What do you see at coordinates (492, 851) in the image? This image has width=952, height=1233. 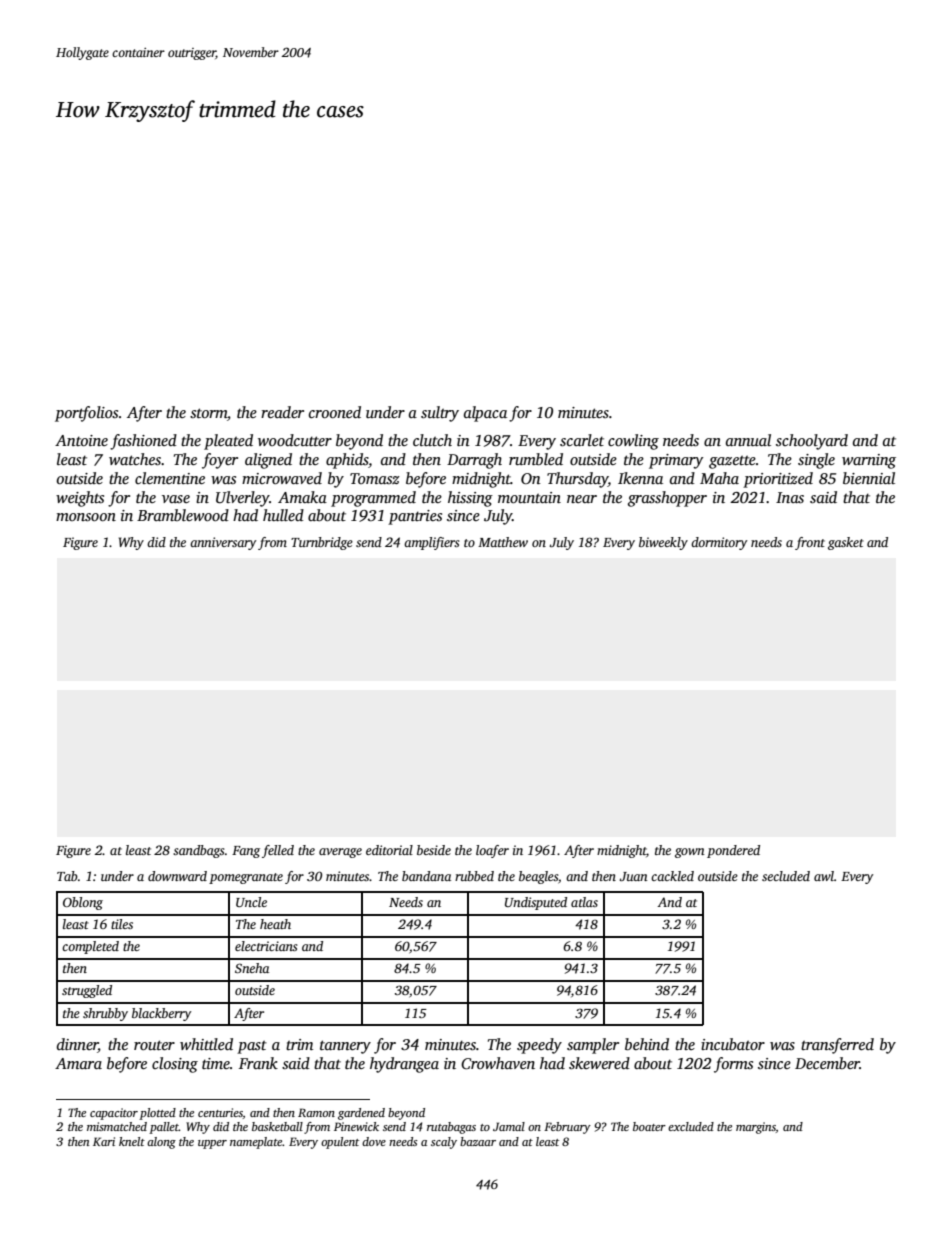 I see `loafer` at bounding box center [492, 851].
